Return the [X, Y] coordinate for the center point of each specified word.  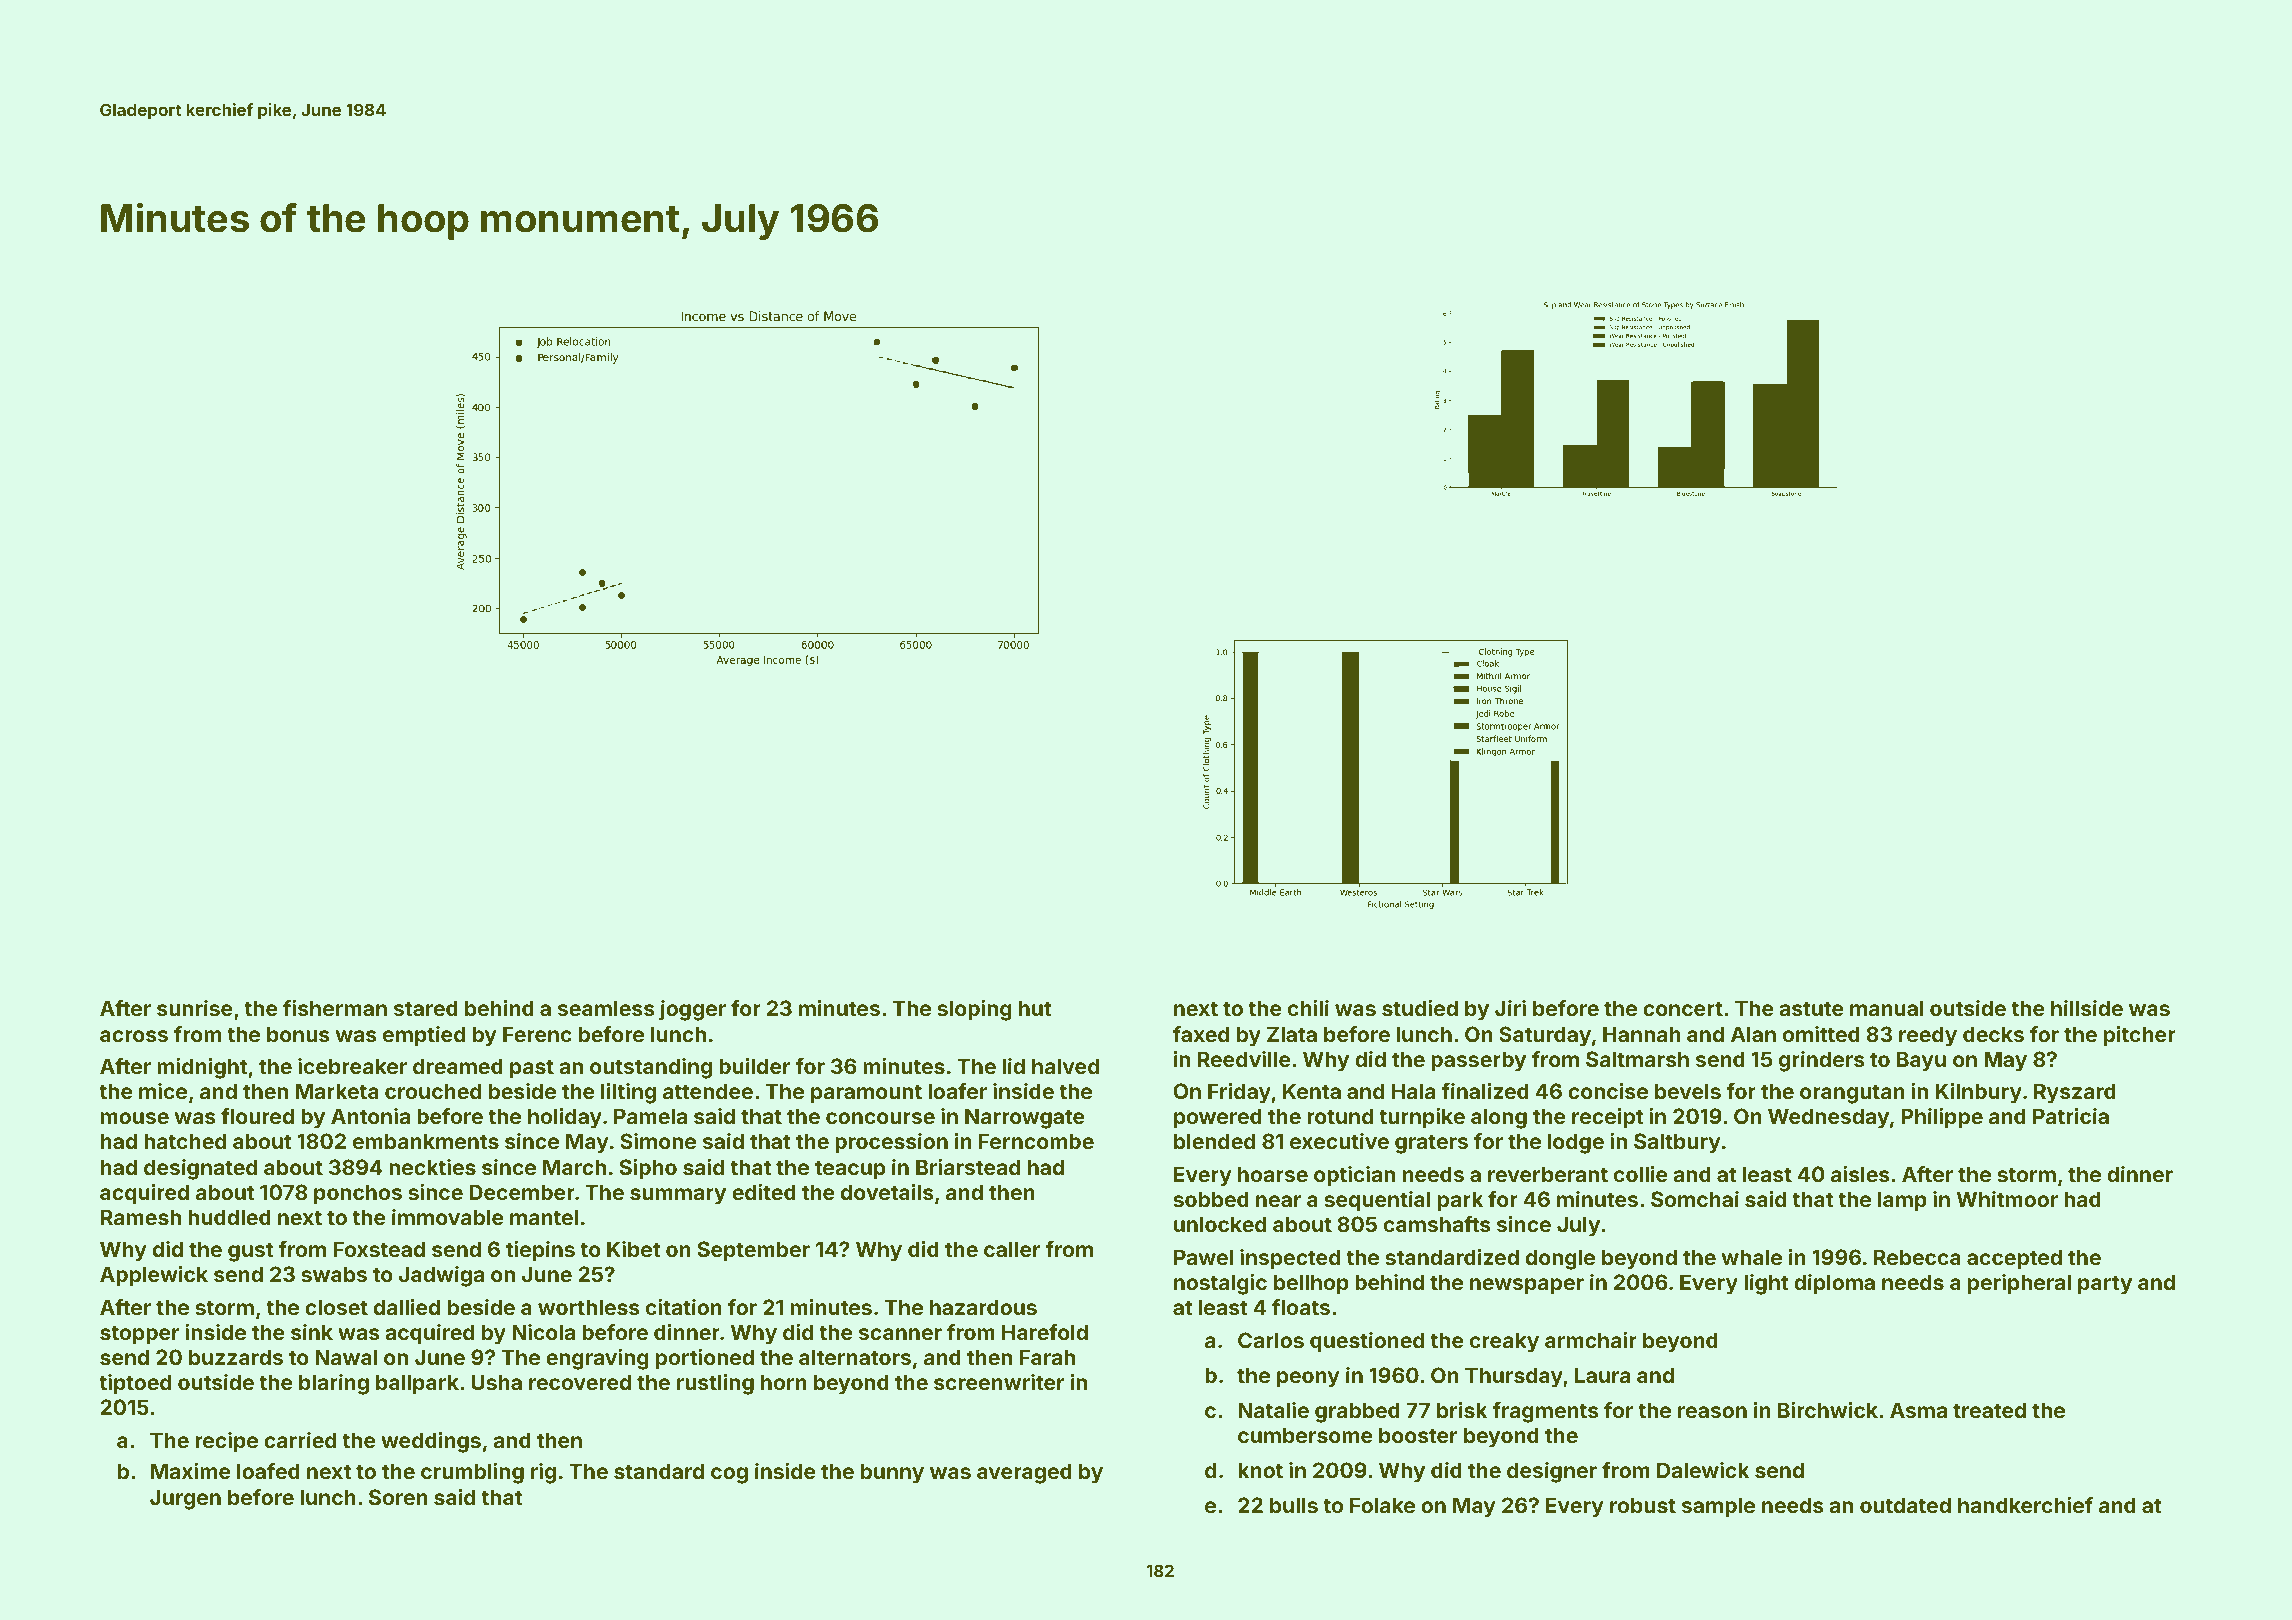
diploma [1834, 1284]
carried [300, 1440]
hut [1035, 1008]
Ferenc [537, 1034]
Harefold [1045, 1332]
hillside [2087, 1008]
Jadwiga [441, 1276]
